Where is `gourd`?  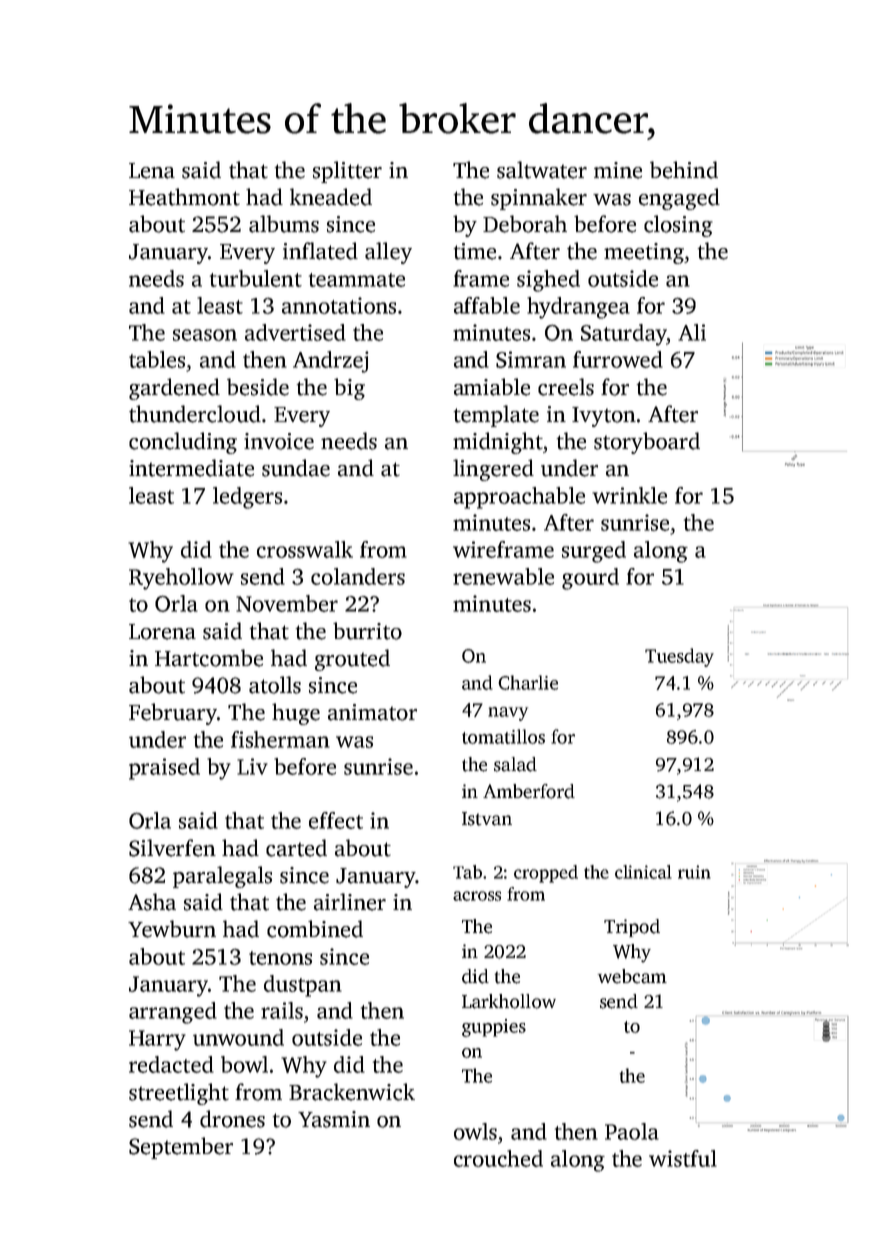 gourd is located at coordinates (590, 579).
